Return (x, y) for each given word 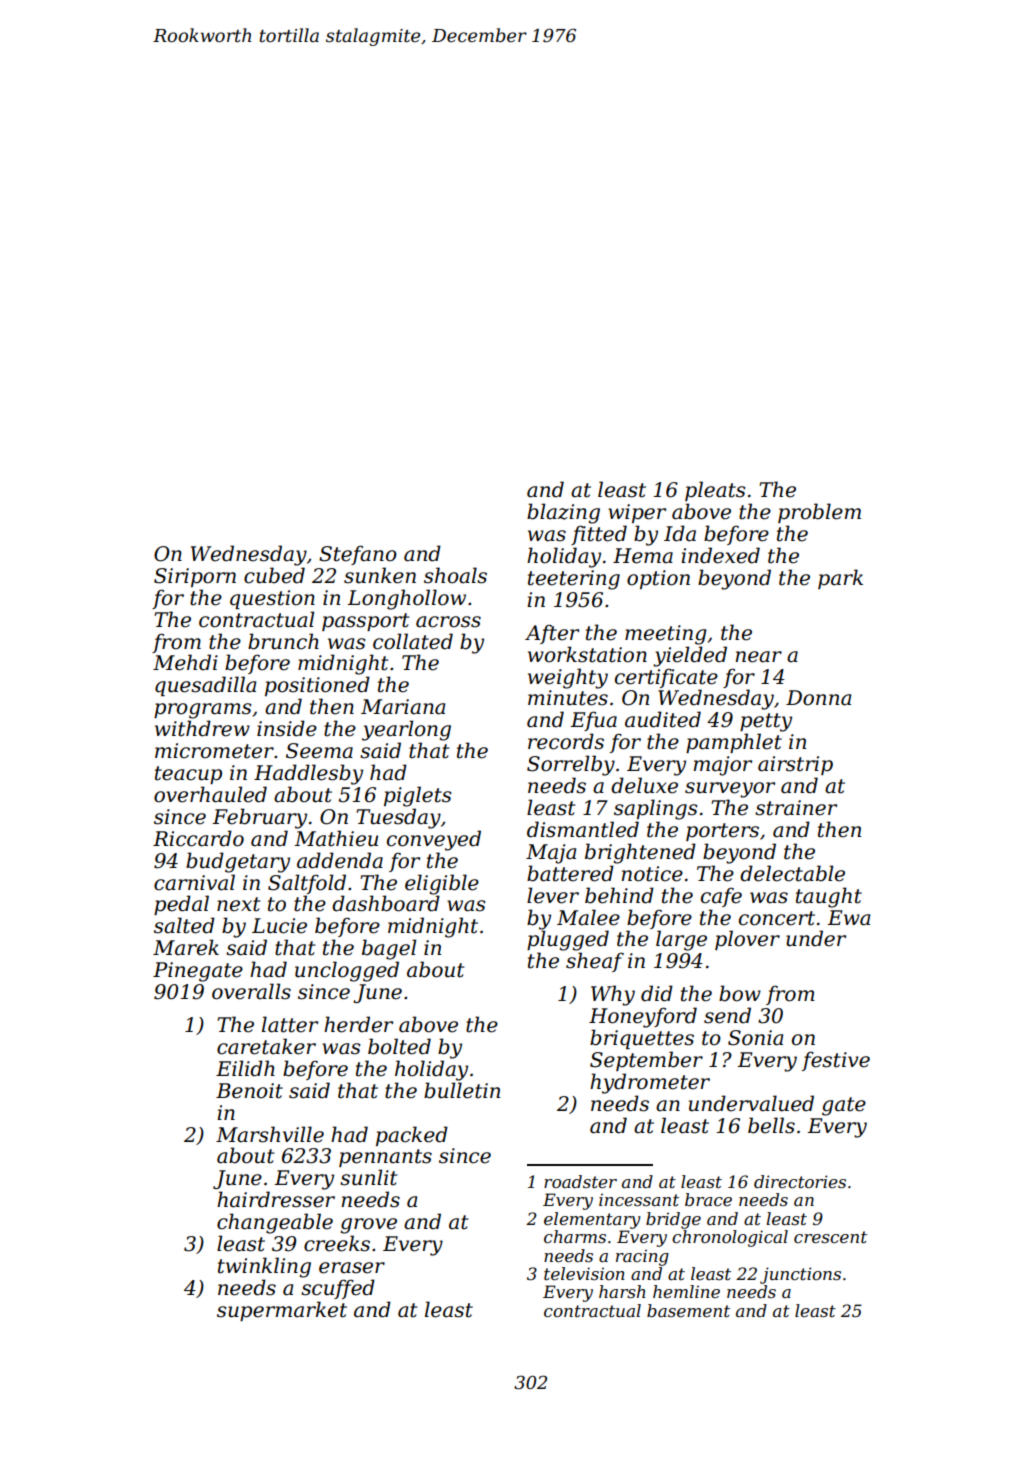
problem (819, 513)
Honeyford (643, 1017)
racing (642, 1257)
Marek (186, 947)
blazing (563, 513)
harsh (622, 1291)
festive (836, 1061)
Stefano (358, 555)
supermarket (282, 1311)
